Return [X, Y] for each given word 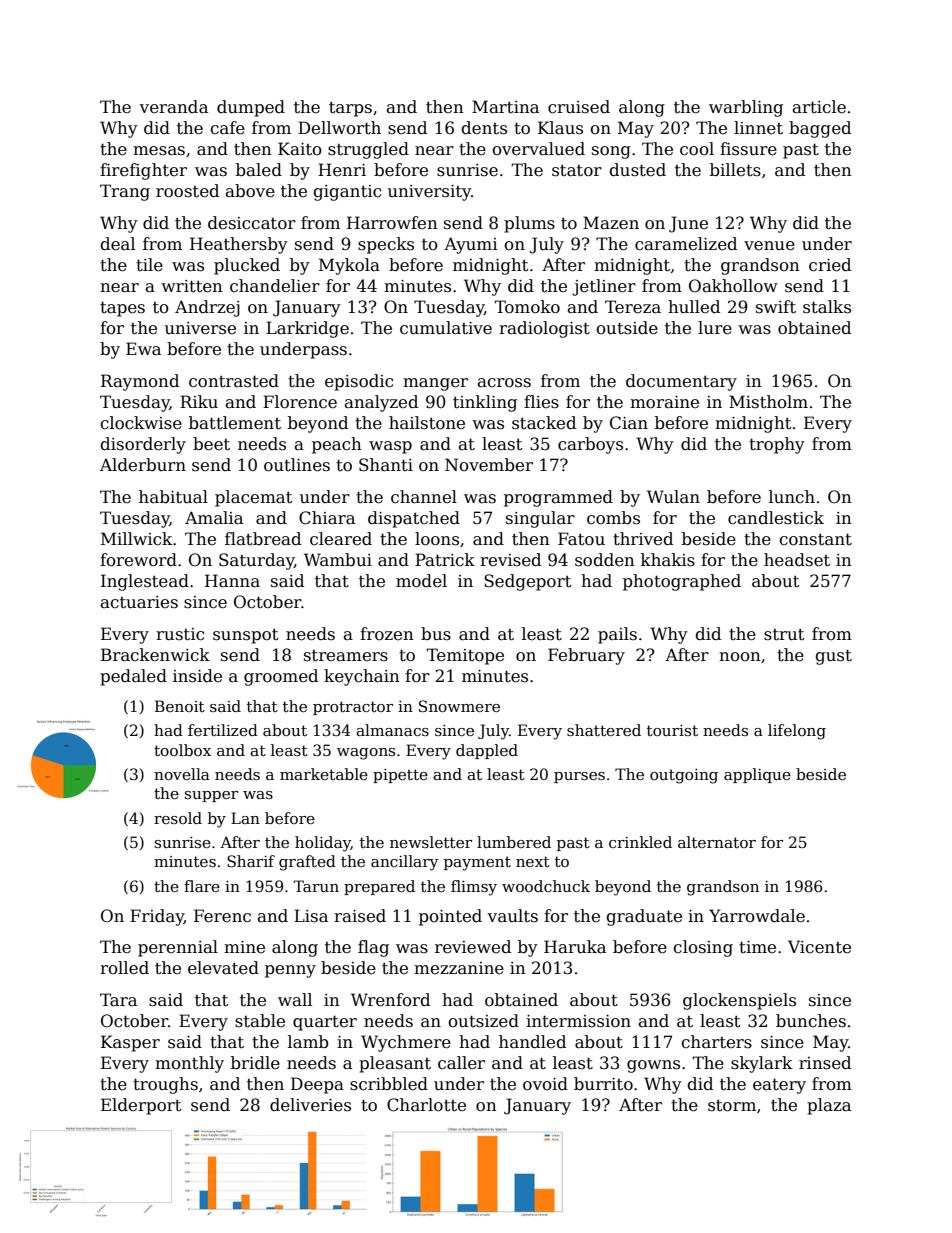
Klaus [560, 128]
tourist [672, 730]
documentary [681, 382]
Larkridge [307, 329]
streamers [346, 656]
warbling [746, 108]
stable [260, 1021]
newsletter [431, 842]
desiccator [252, 223]
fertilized [223, 730]
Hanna [232, 581]
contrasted [234, 381]
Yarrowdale [757, 916]
